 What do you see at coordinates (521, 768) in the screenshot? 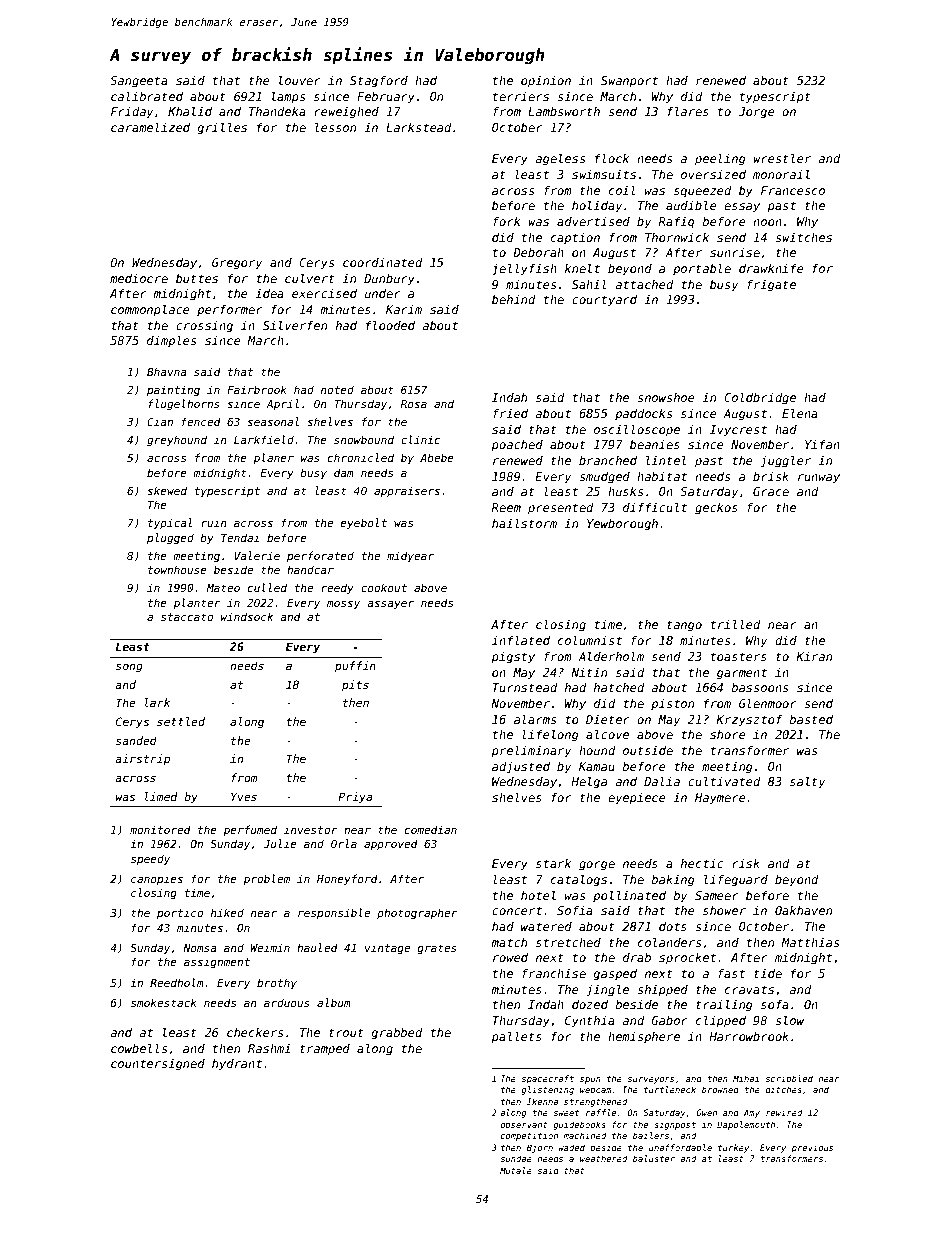
I see `adjusted` at bounding box center [521, 768].
